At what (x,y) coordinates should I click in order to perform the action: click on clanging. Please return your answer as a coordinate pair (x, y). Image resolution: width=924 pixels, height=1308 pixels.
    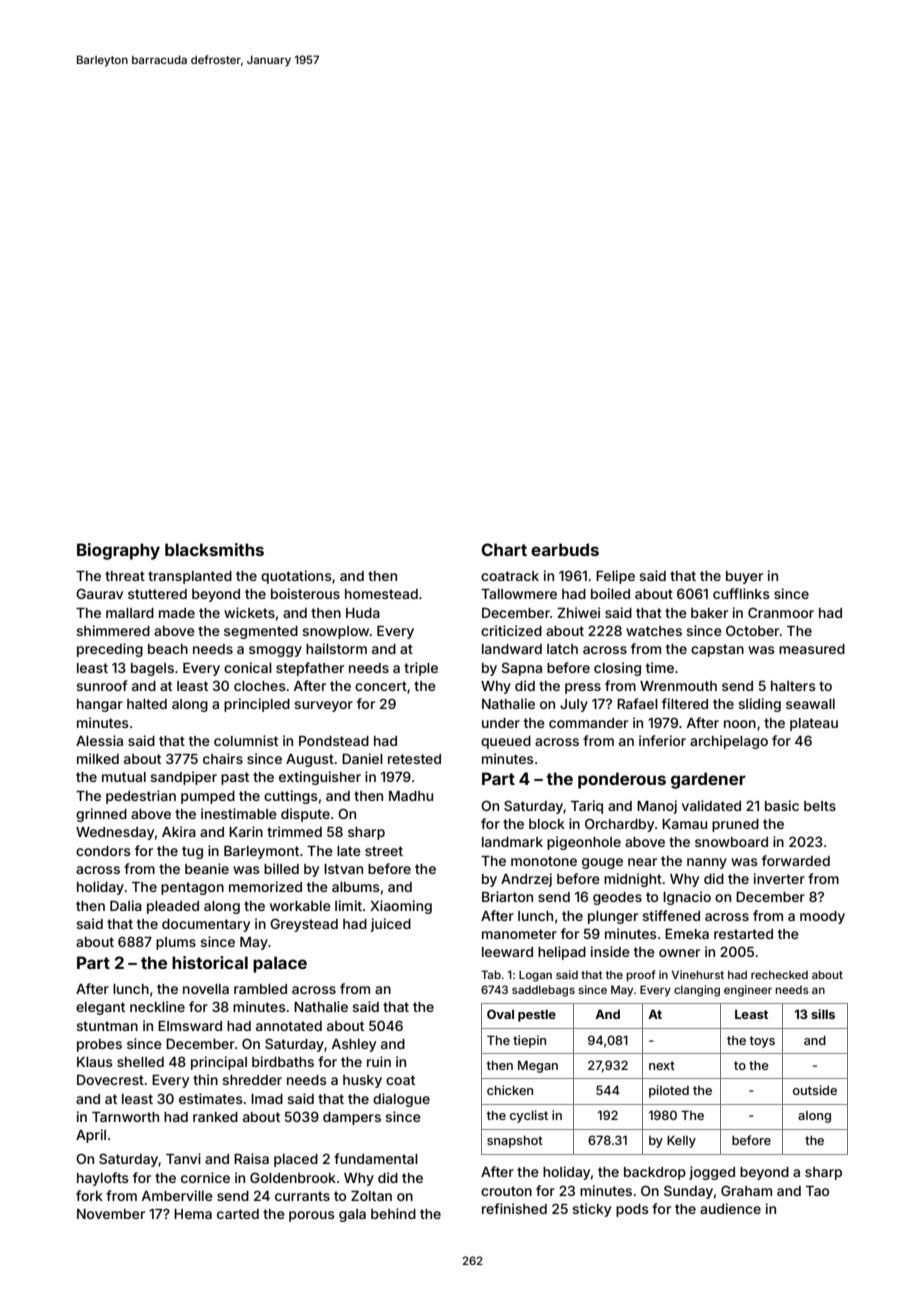
    Looking at the image, I should click on (697, 991).
